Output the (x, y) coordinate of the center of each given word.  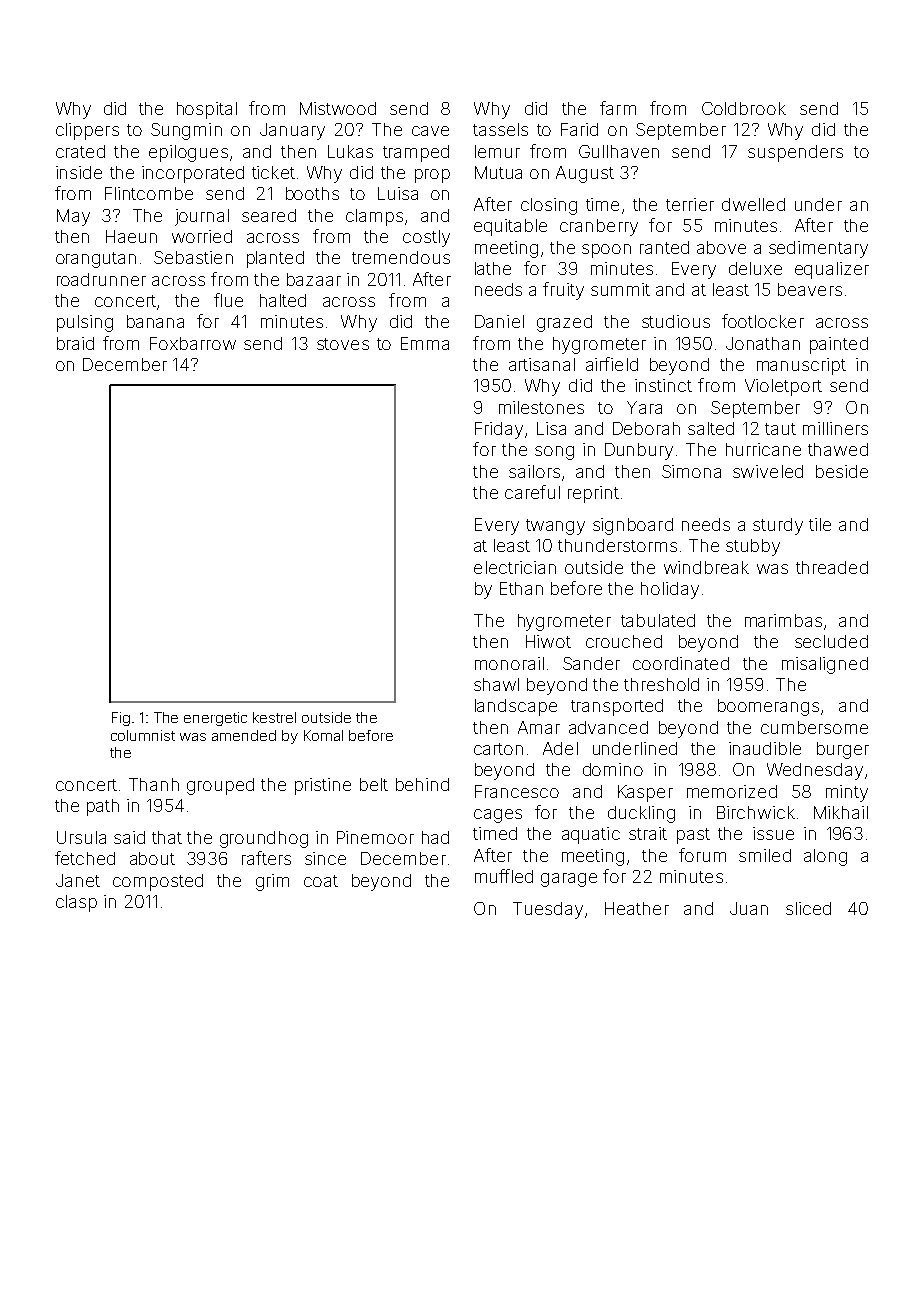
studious (676, 321)
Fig (121, 719)
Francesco (517, 791)
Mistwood (338, 108)
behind (422, 784)
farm (618, 108)
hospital (207, 110)
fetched (85, 858)
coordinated (681, 663)
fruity (563, 291)
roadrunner (101, 279)
